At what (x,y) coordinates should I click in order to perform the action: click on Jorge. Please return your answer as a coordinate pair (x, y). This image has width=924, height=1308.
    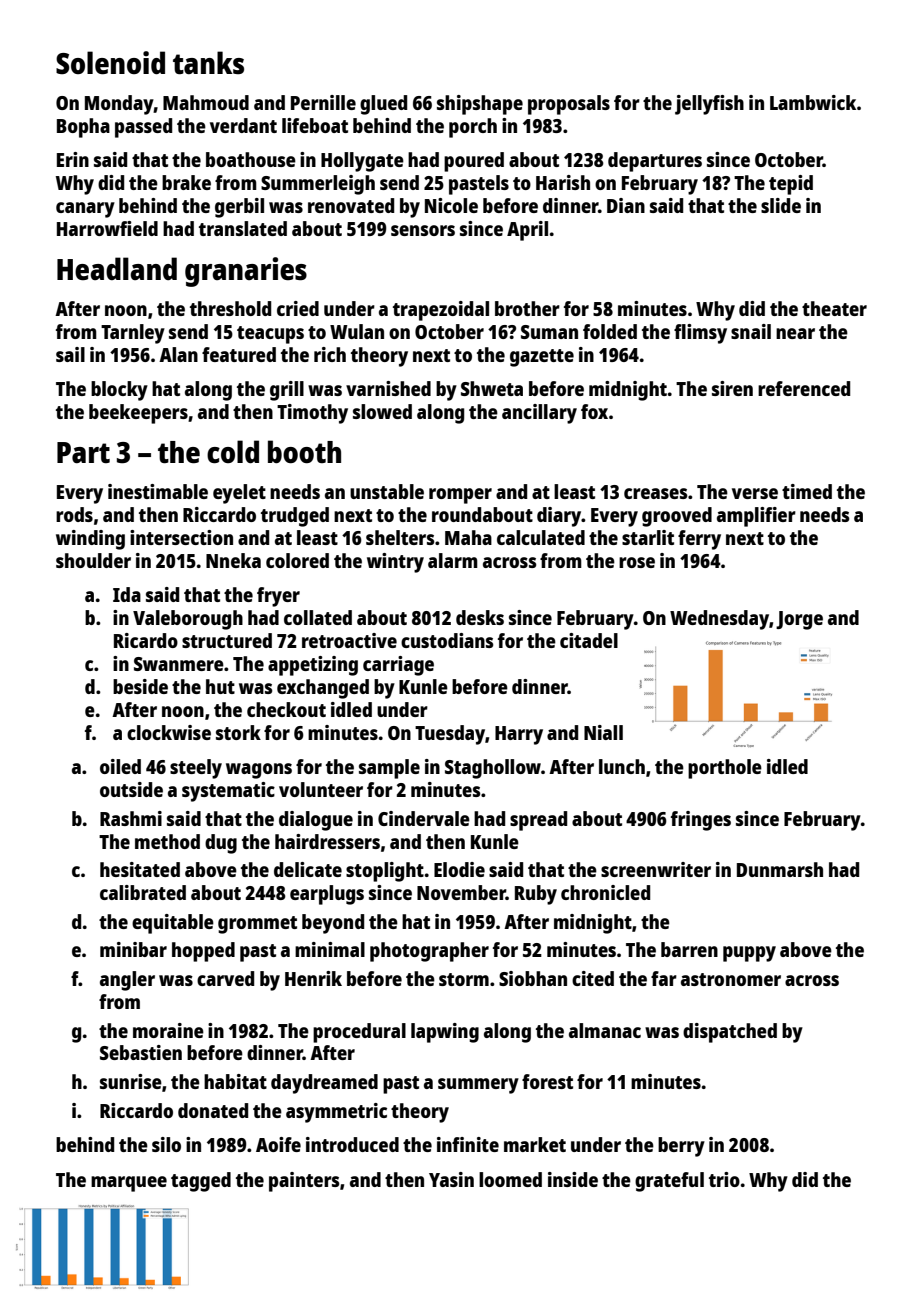
    Looking at the image, I should click on (799, 620).
